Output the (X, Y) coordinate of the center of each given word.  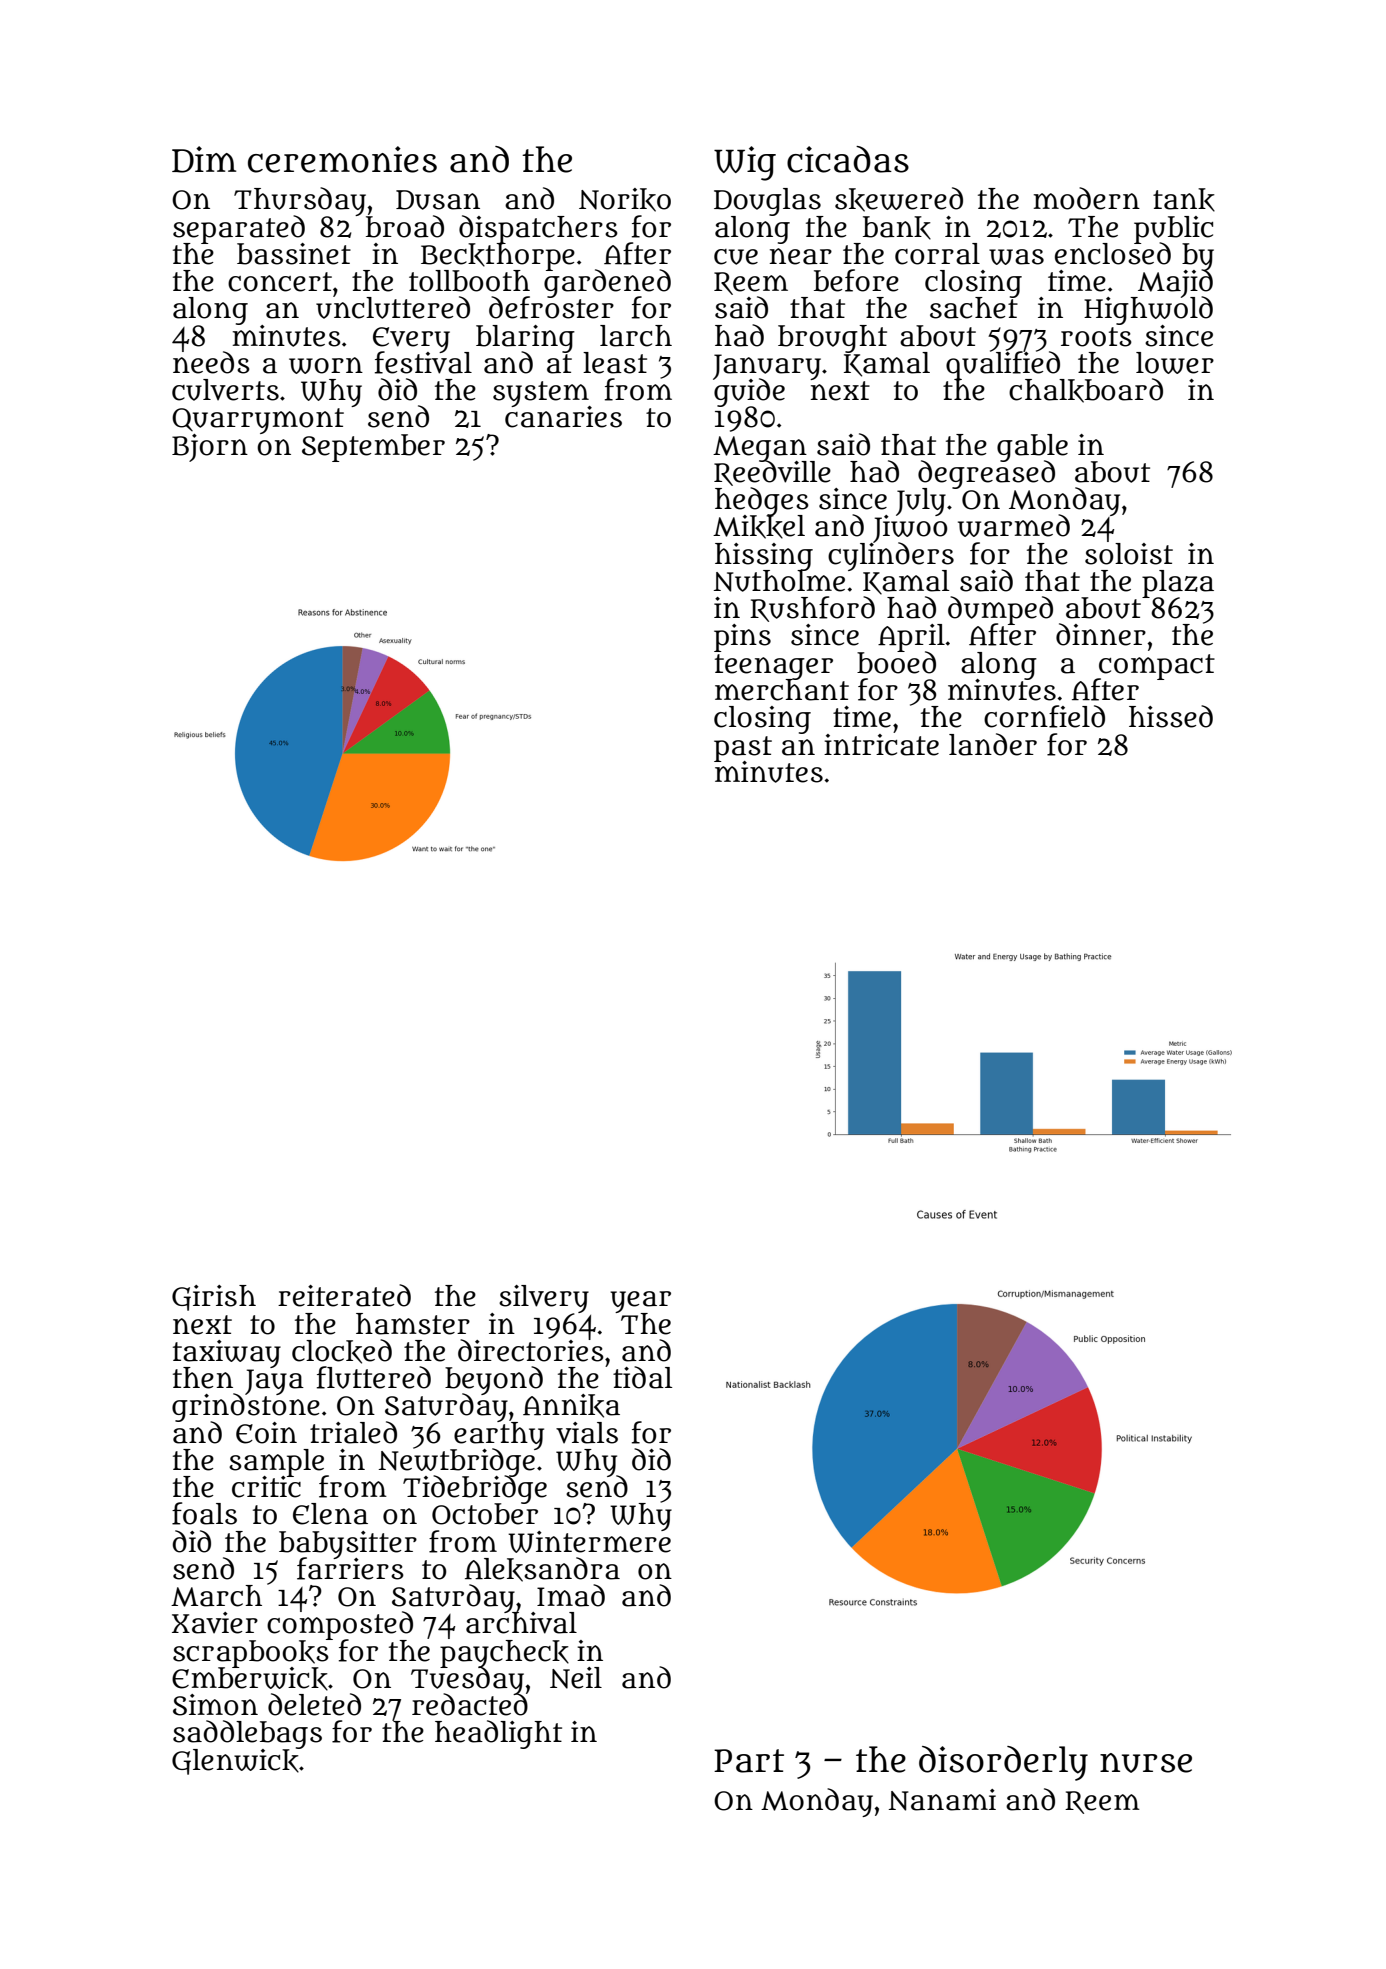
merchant (782, 690)
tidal (642, 1377)
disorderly (1003, 1763)
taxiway (227, 1354)
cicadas (848, 159)
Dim (204, 159)
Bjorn (210, 448)
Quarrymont (258, 421)
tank (1184, 200)
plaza (1178, 583)
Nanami (942, 1800)
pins (742, 638)
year (640, 1302)
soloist (1129, 554)
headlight (498, 1734)
